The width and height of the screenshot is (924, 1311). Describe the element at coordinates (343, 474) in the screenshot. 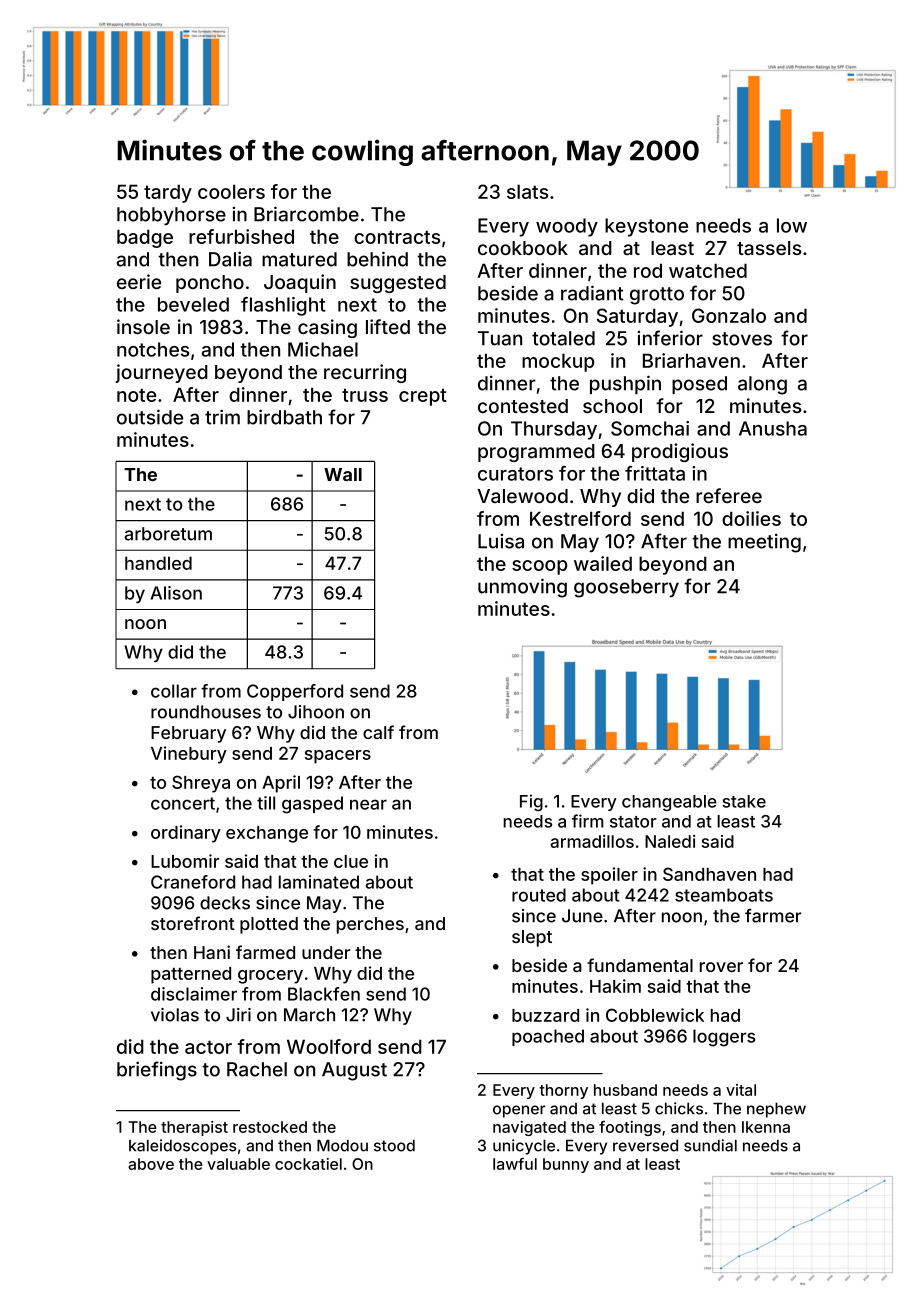

I see `Wall` at that location.
